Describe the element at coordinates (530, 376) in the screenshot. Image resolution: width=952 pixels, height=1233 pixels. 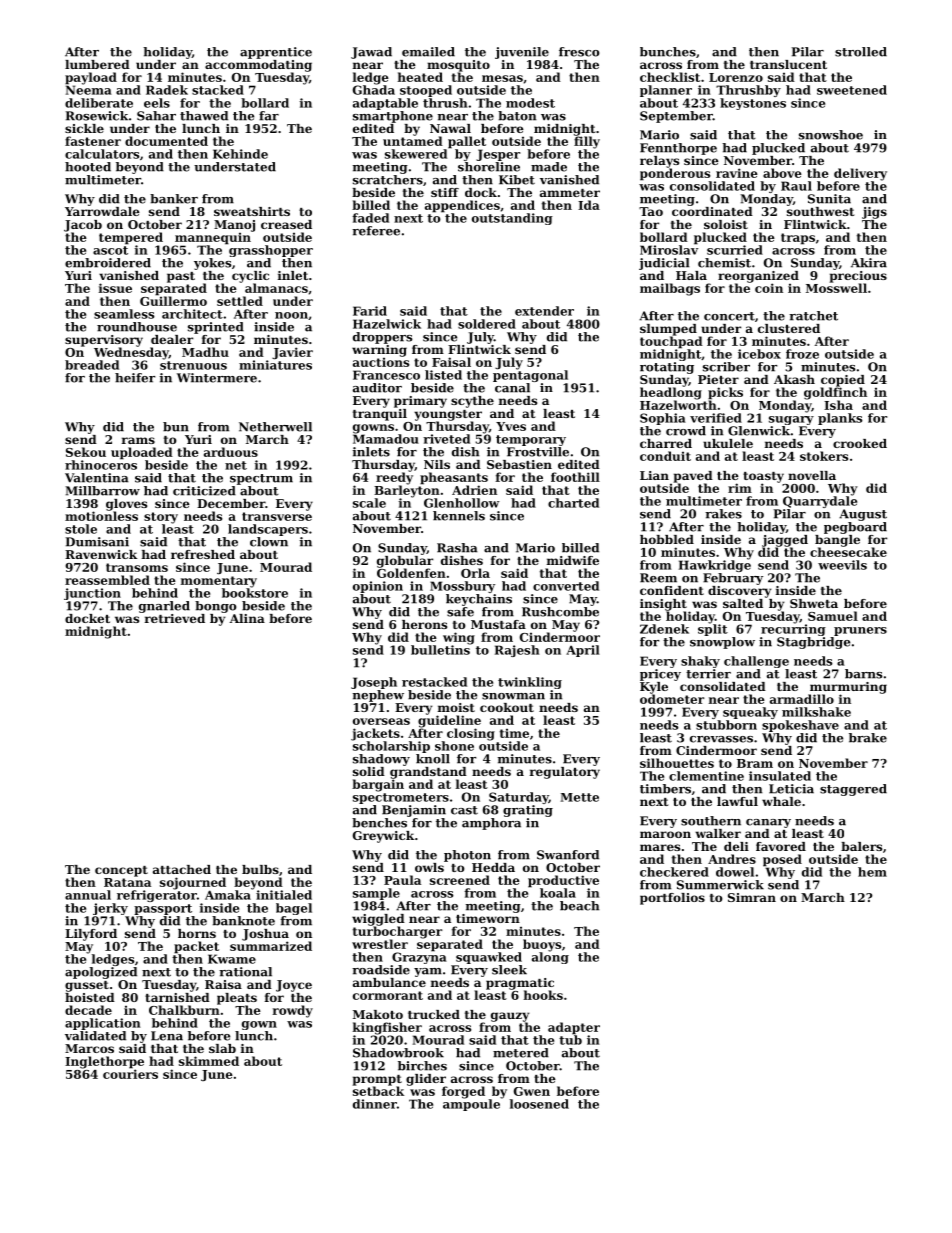
I see `pentagonal` at that location.
